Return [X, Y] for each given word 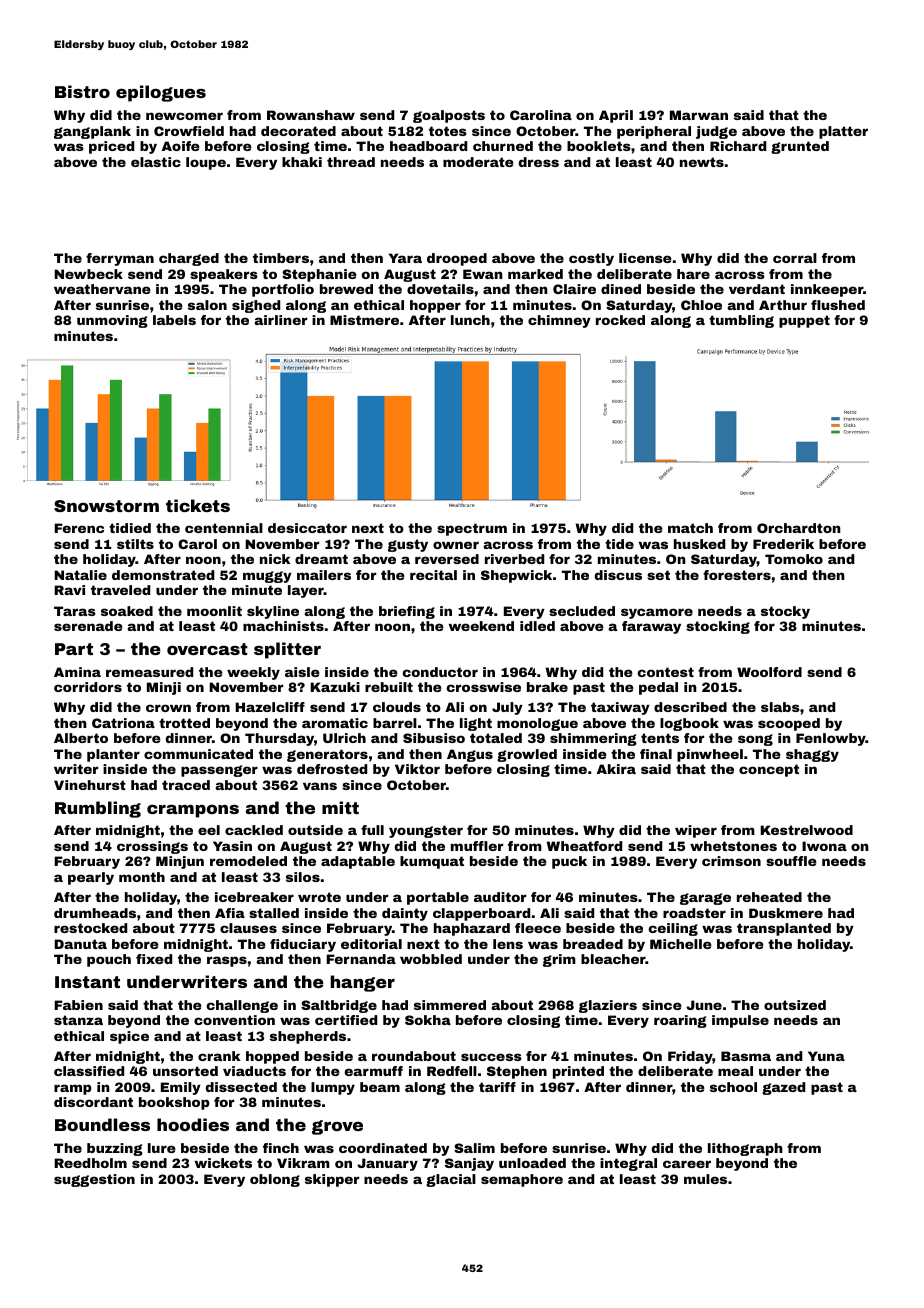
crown [168, 708]
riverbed [514, 559]
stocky [785, 612]
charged [189, 259]
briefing [407, 612]
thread [351, 162]
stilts [135, 544]
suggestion [94, 1180]
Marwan [699, 115]
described [690, 707]
